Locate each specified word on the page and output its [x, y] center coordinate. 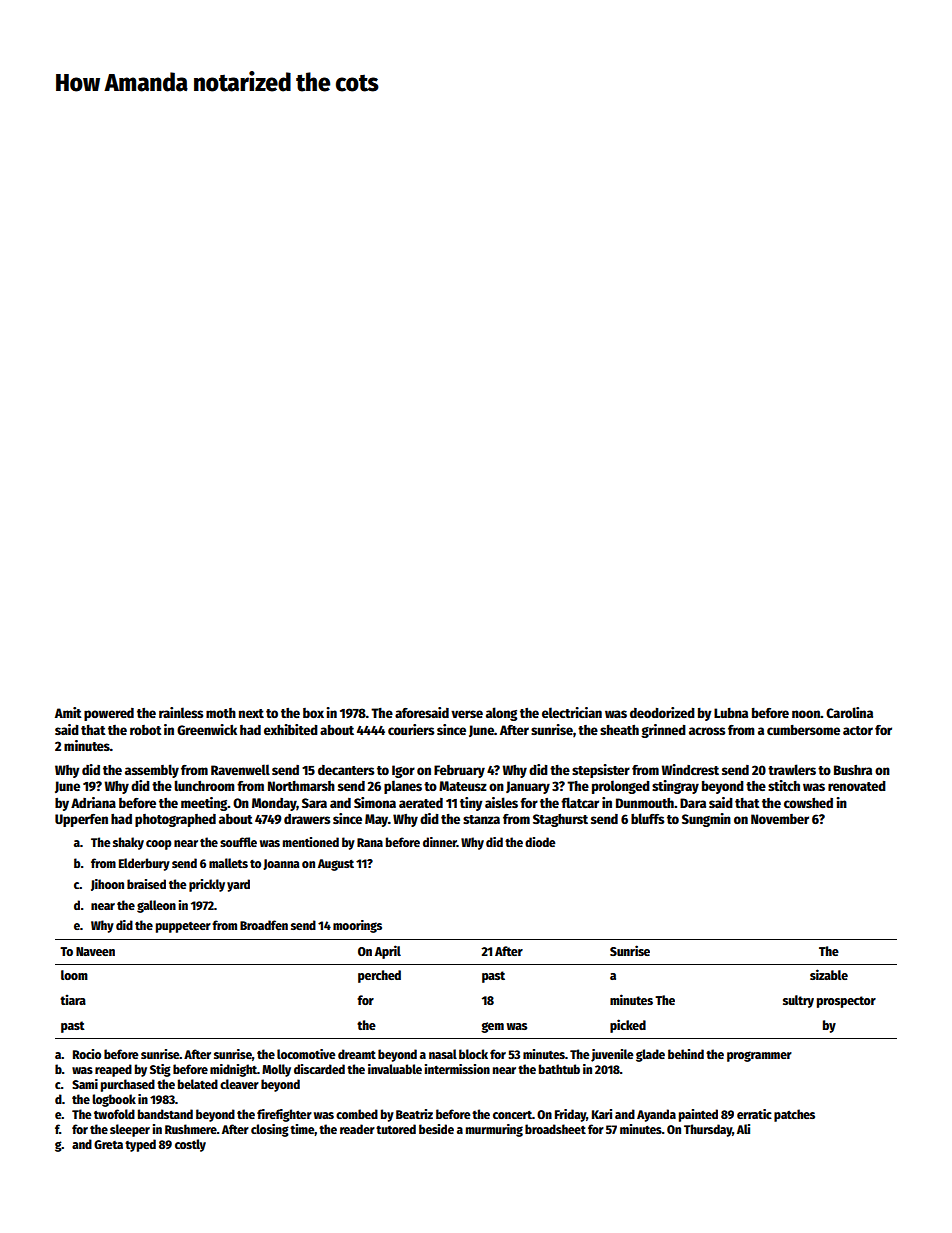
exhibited [291, 729]
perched [379, 976]
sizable [829, 974]
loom [74, 975]
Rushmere [191, 1129]
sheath [619, 730]
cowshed [808, 803]
